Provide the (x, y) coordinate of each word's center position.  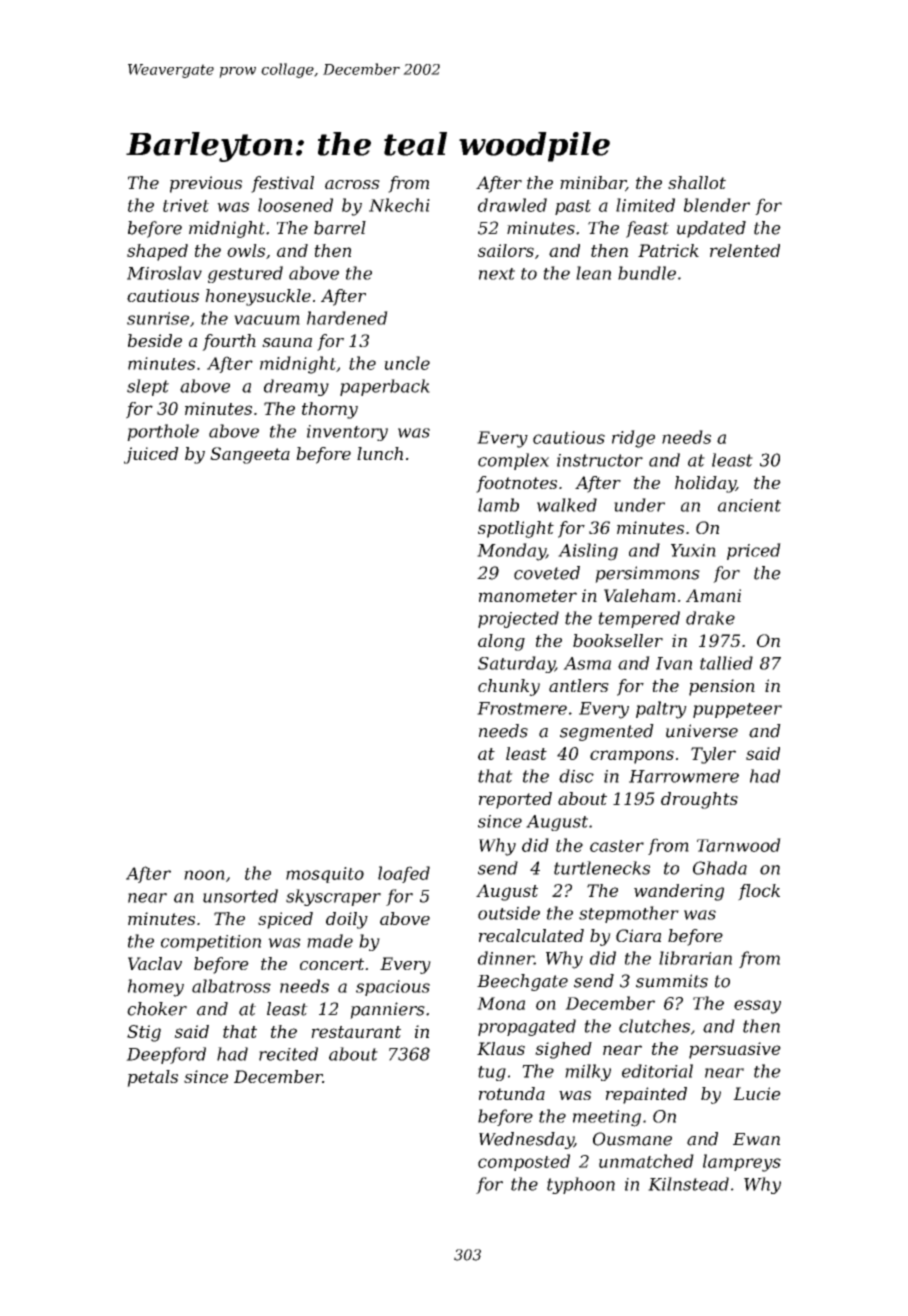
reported (515, 800)
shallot (697, 182)
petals (152, 1078)
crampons (632, 757)
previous (206, 184)
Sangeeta (250, 455)
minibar (593, 184)
